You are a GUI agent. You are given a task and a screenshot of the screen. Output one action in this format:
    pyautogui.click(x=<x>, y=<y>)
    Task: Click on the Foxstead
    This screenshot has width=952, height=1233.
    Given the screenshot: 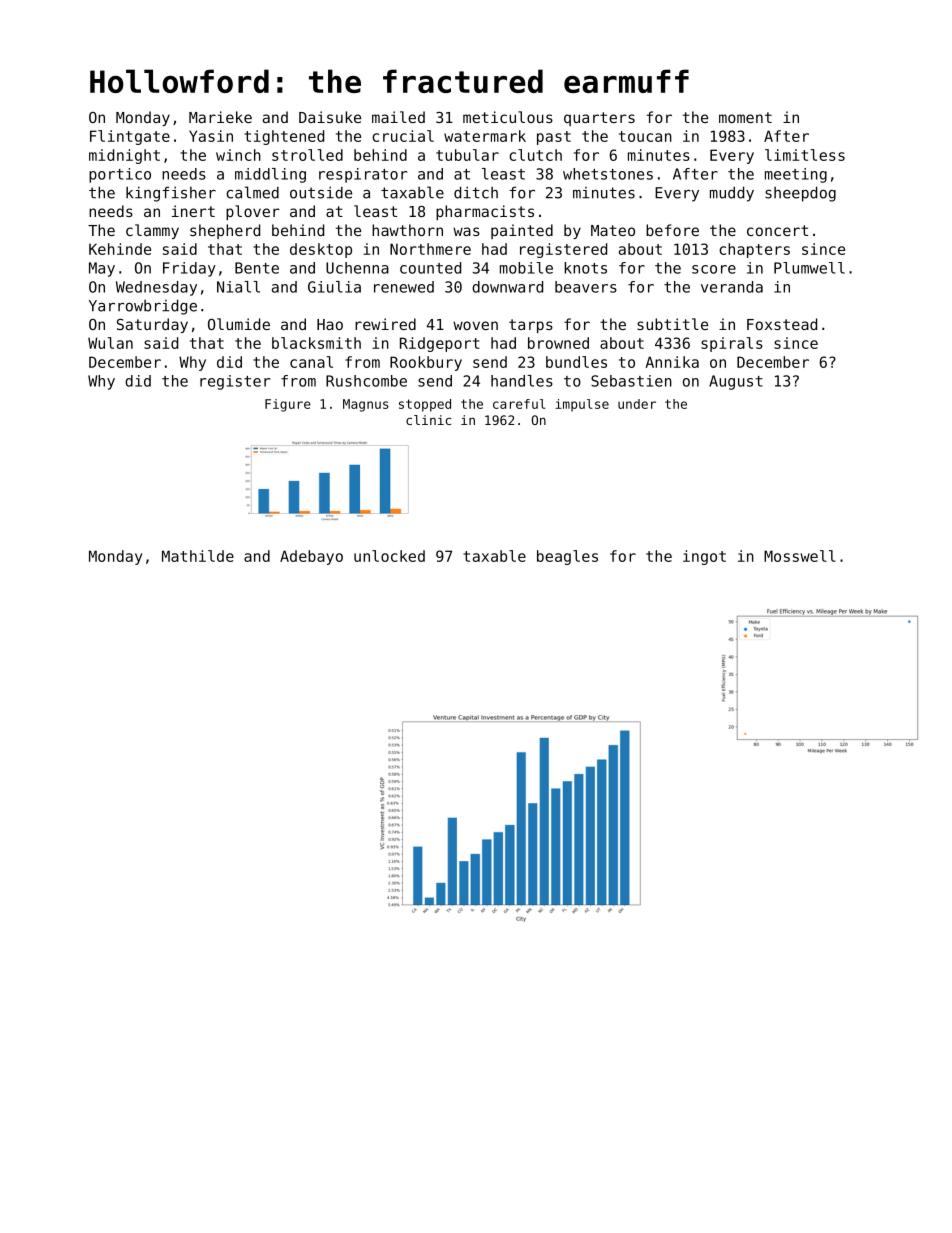 What is the action you would take?
    pyautogui.click(x=782, y=324)
